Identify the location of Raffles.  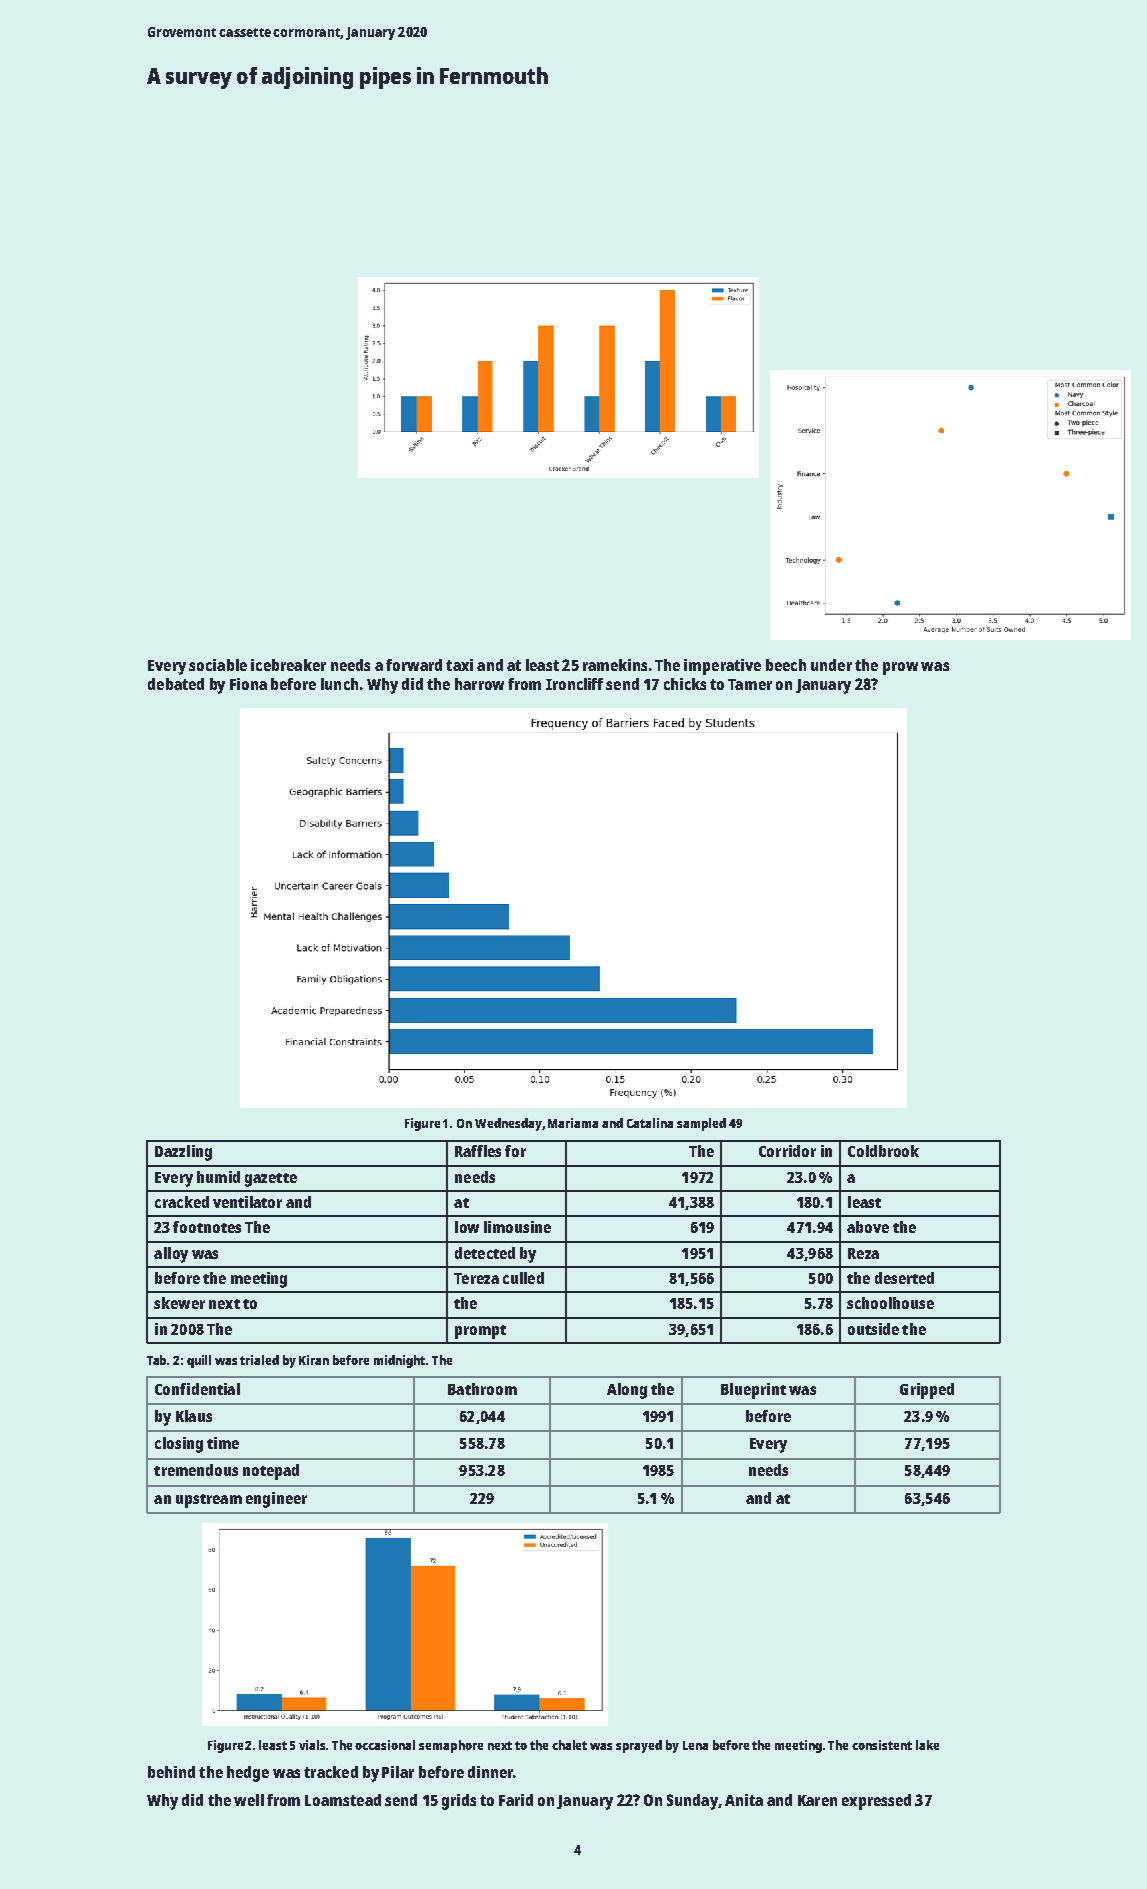
(478, 1151).
